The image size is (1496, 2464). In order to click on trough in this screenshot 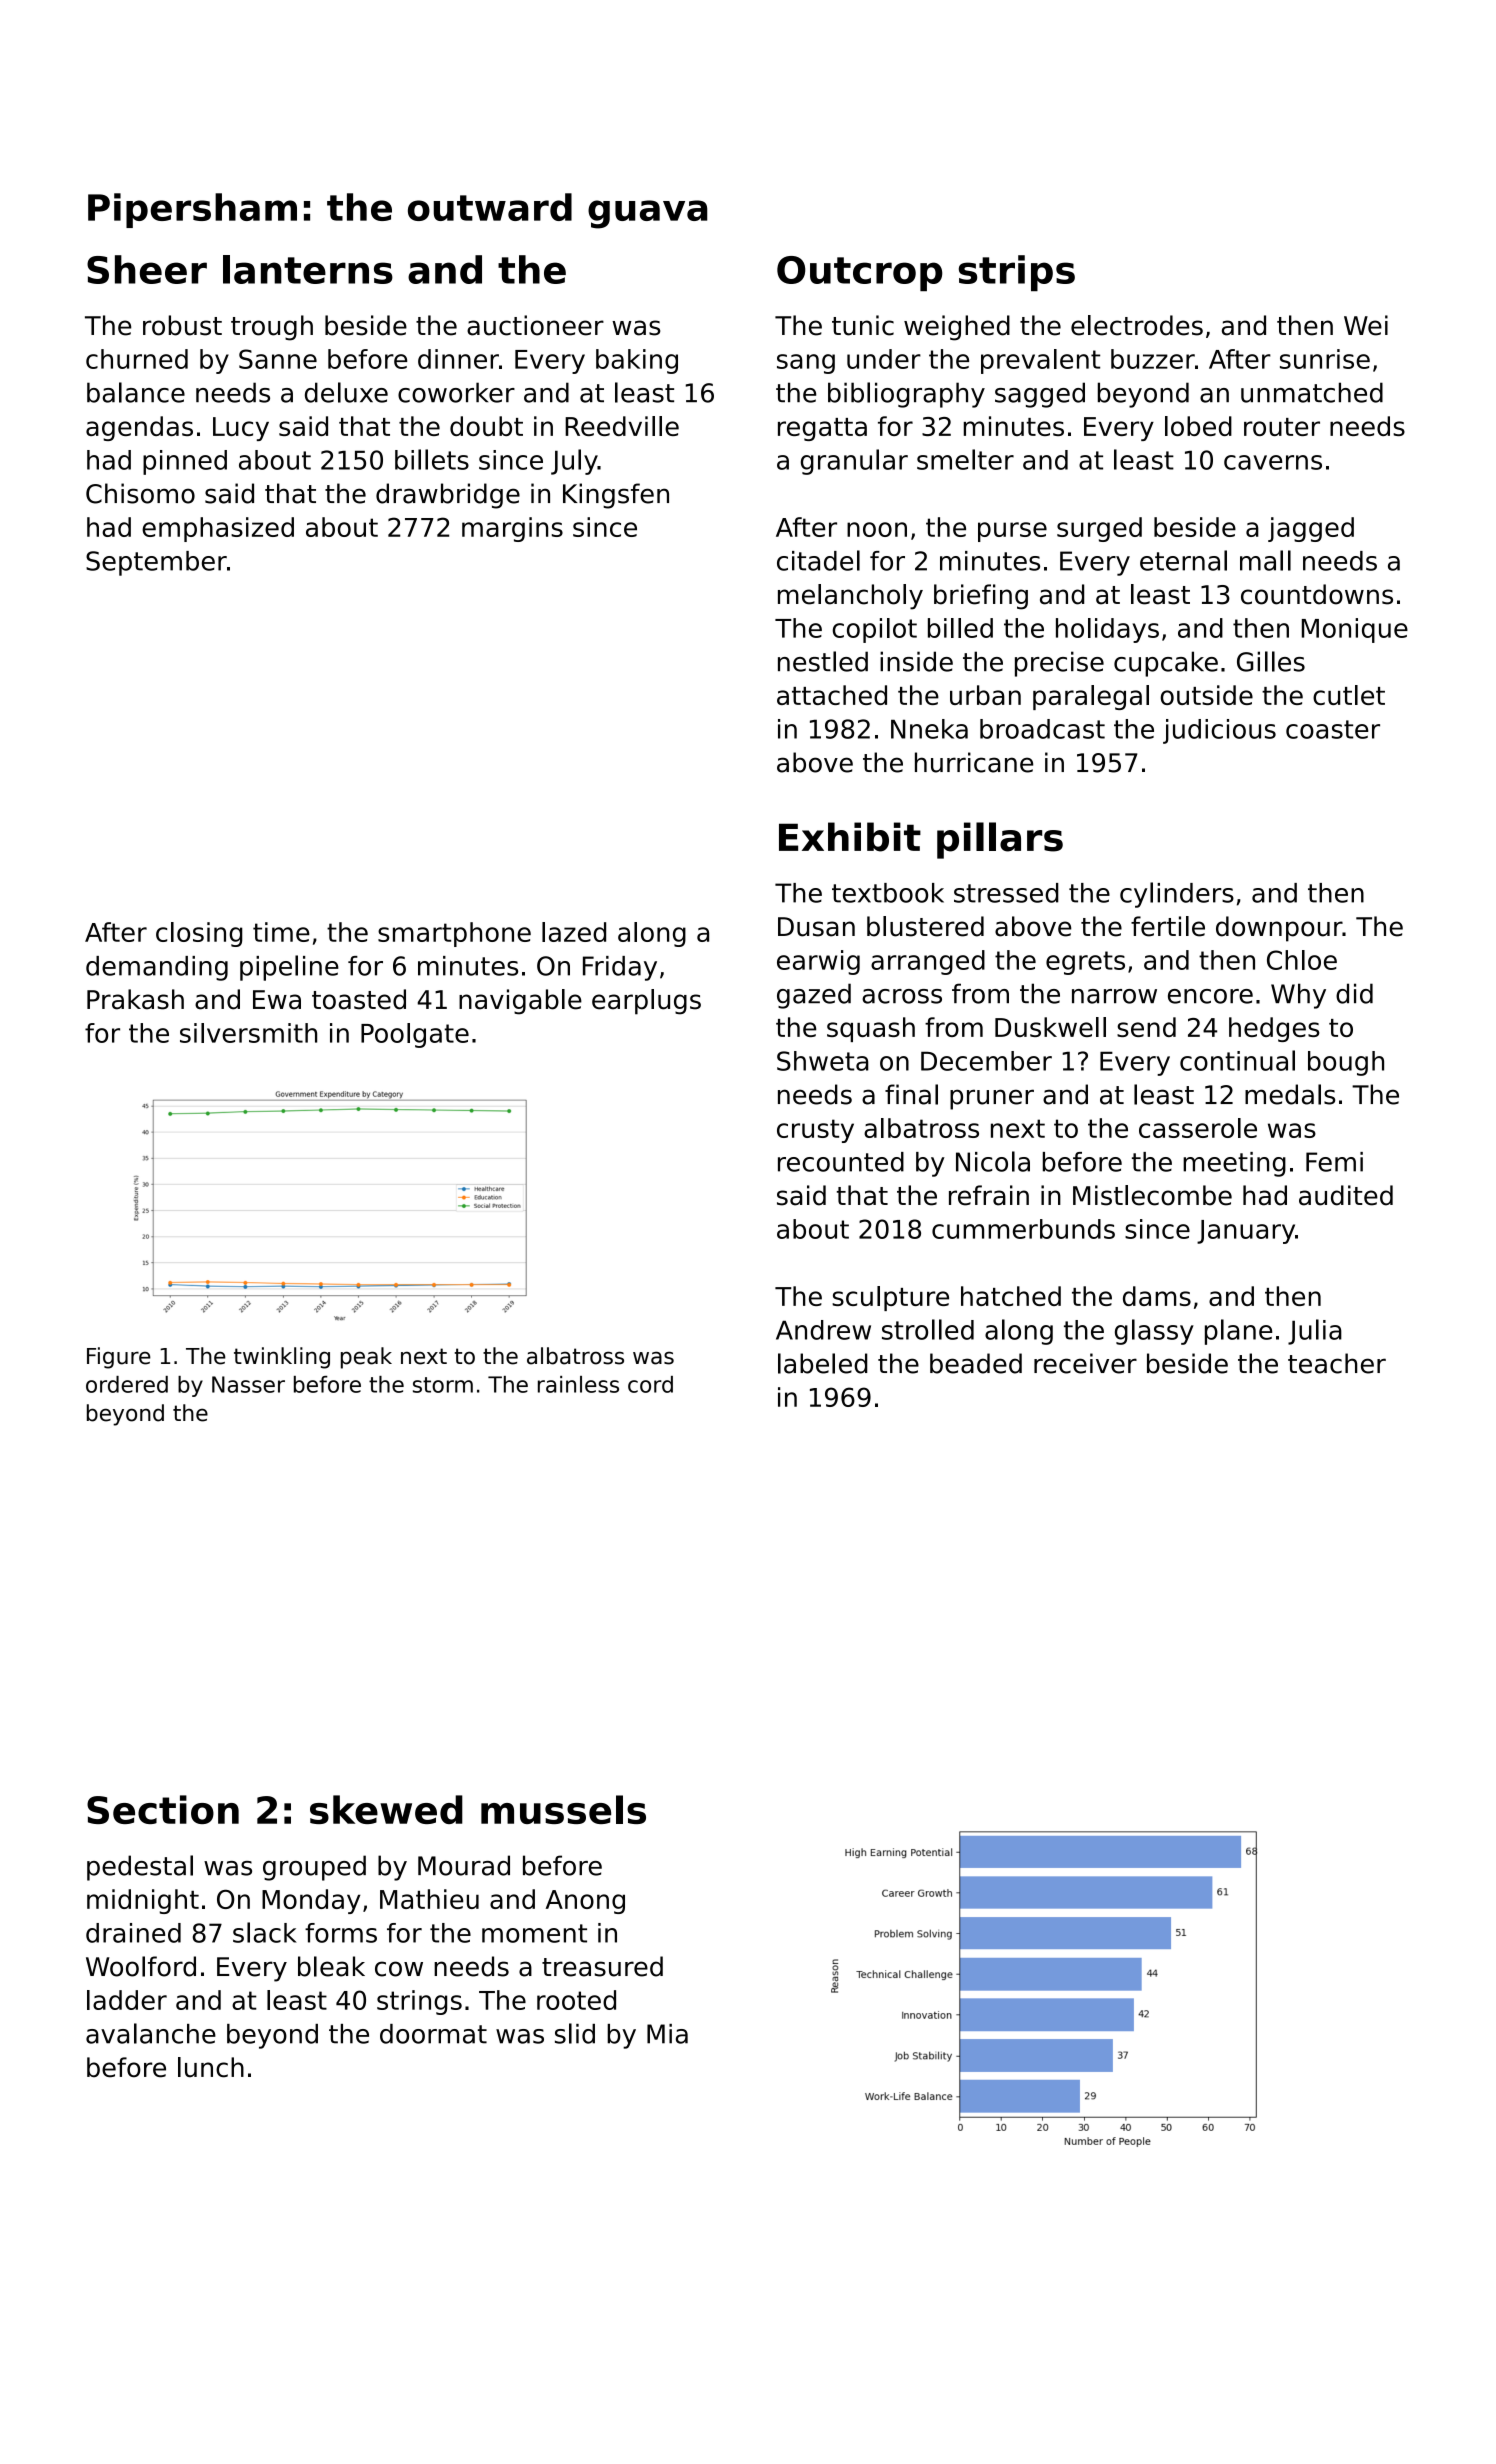, I will do `click(272, 328)`.
